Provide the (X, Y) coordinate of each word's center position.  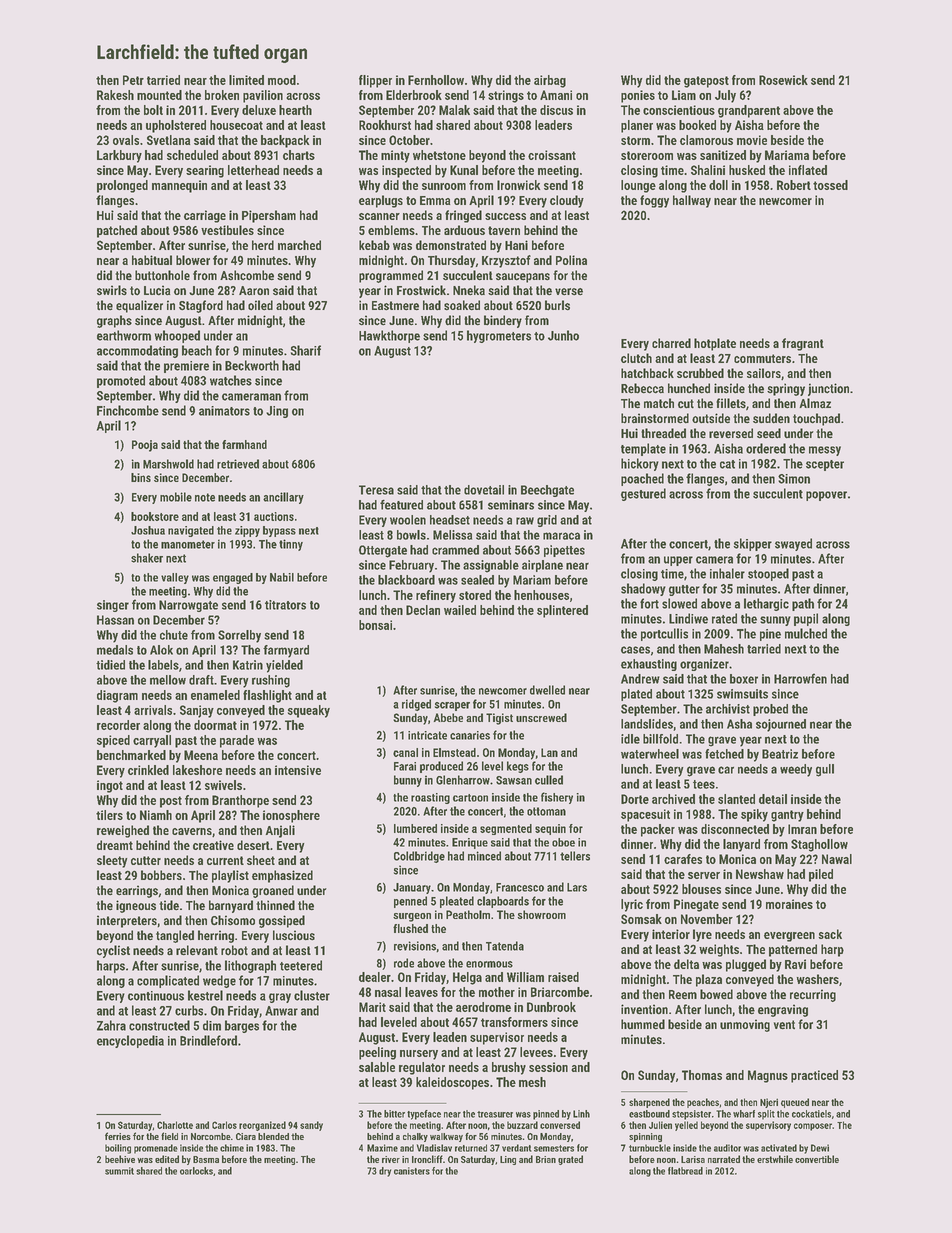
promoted (121, 381)
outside (711, 418)
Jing (277, 412)
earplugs (381, 201)
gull (825, 770)
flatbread (685, 1171)
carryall (152, 741)
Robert (794, 185)
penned (410, 902)
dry (385, 1172)
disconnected (735, 829)
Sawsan (514, 780)
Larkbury (119, 156)
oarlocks (196, 1171)
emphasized (282, 876)
